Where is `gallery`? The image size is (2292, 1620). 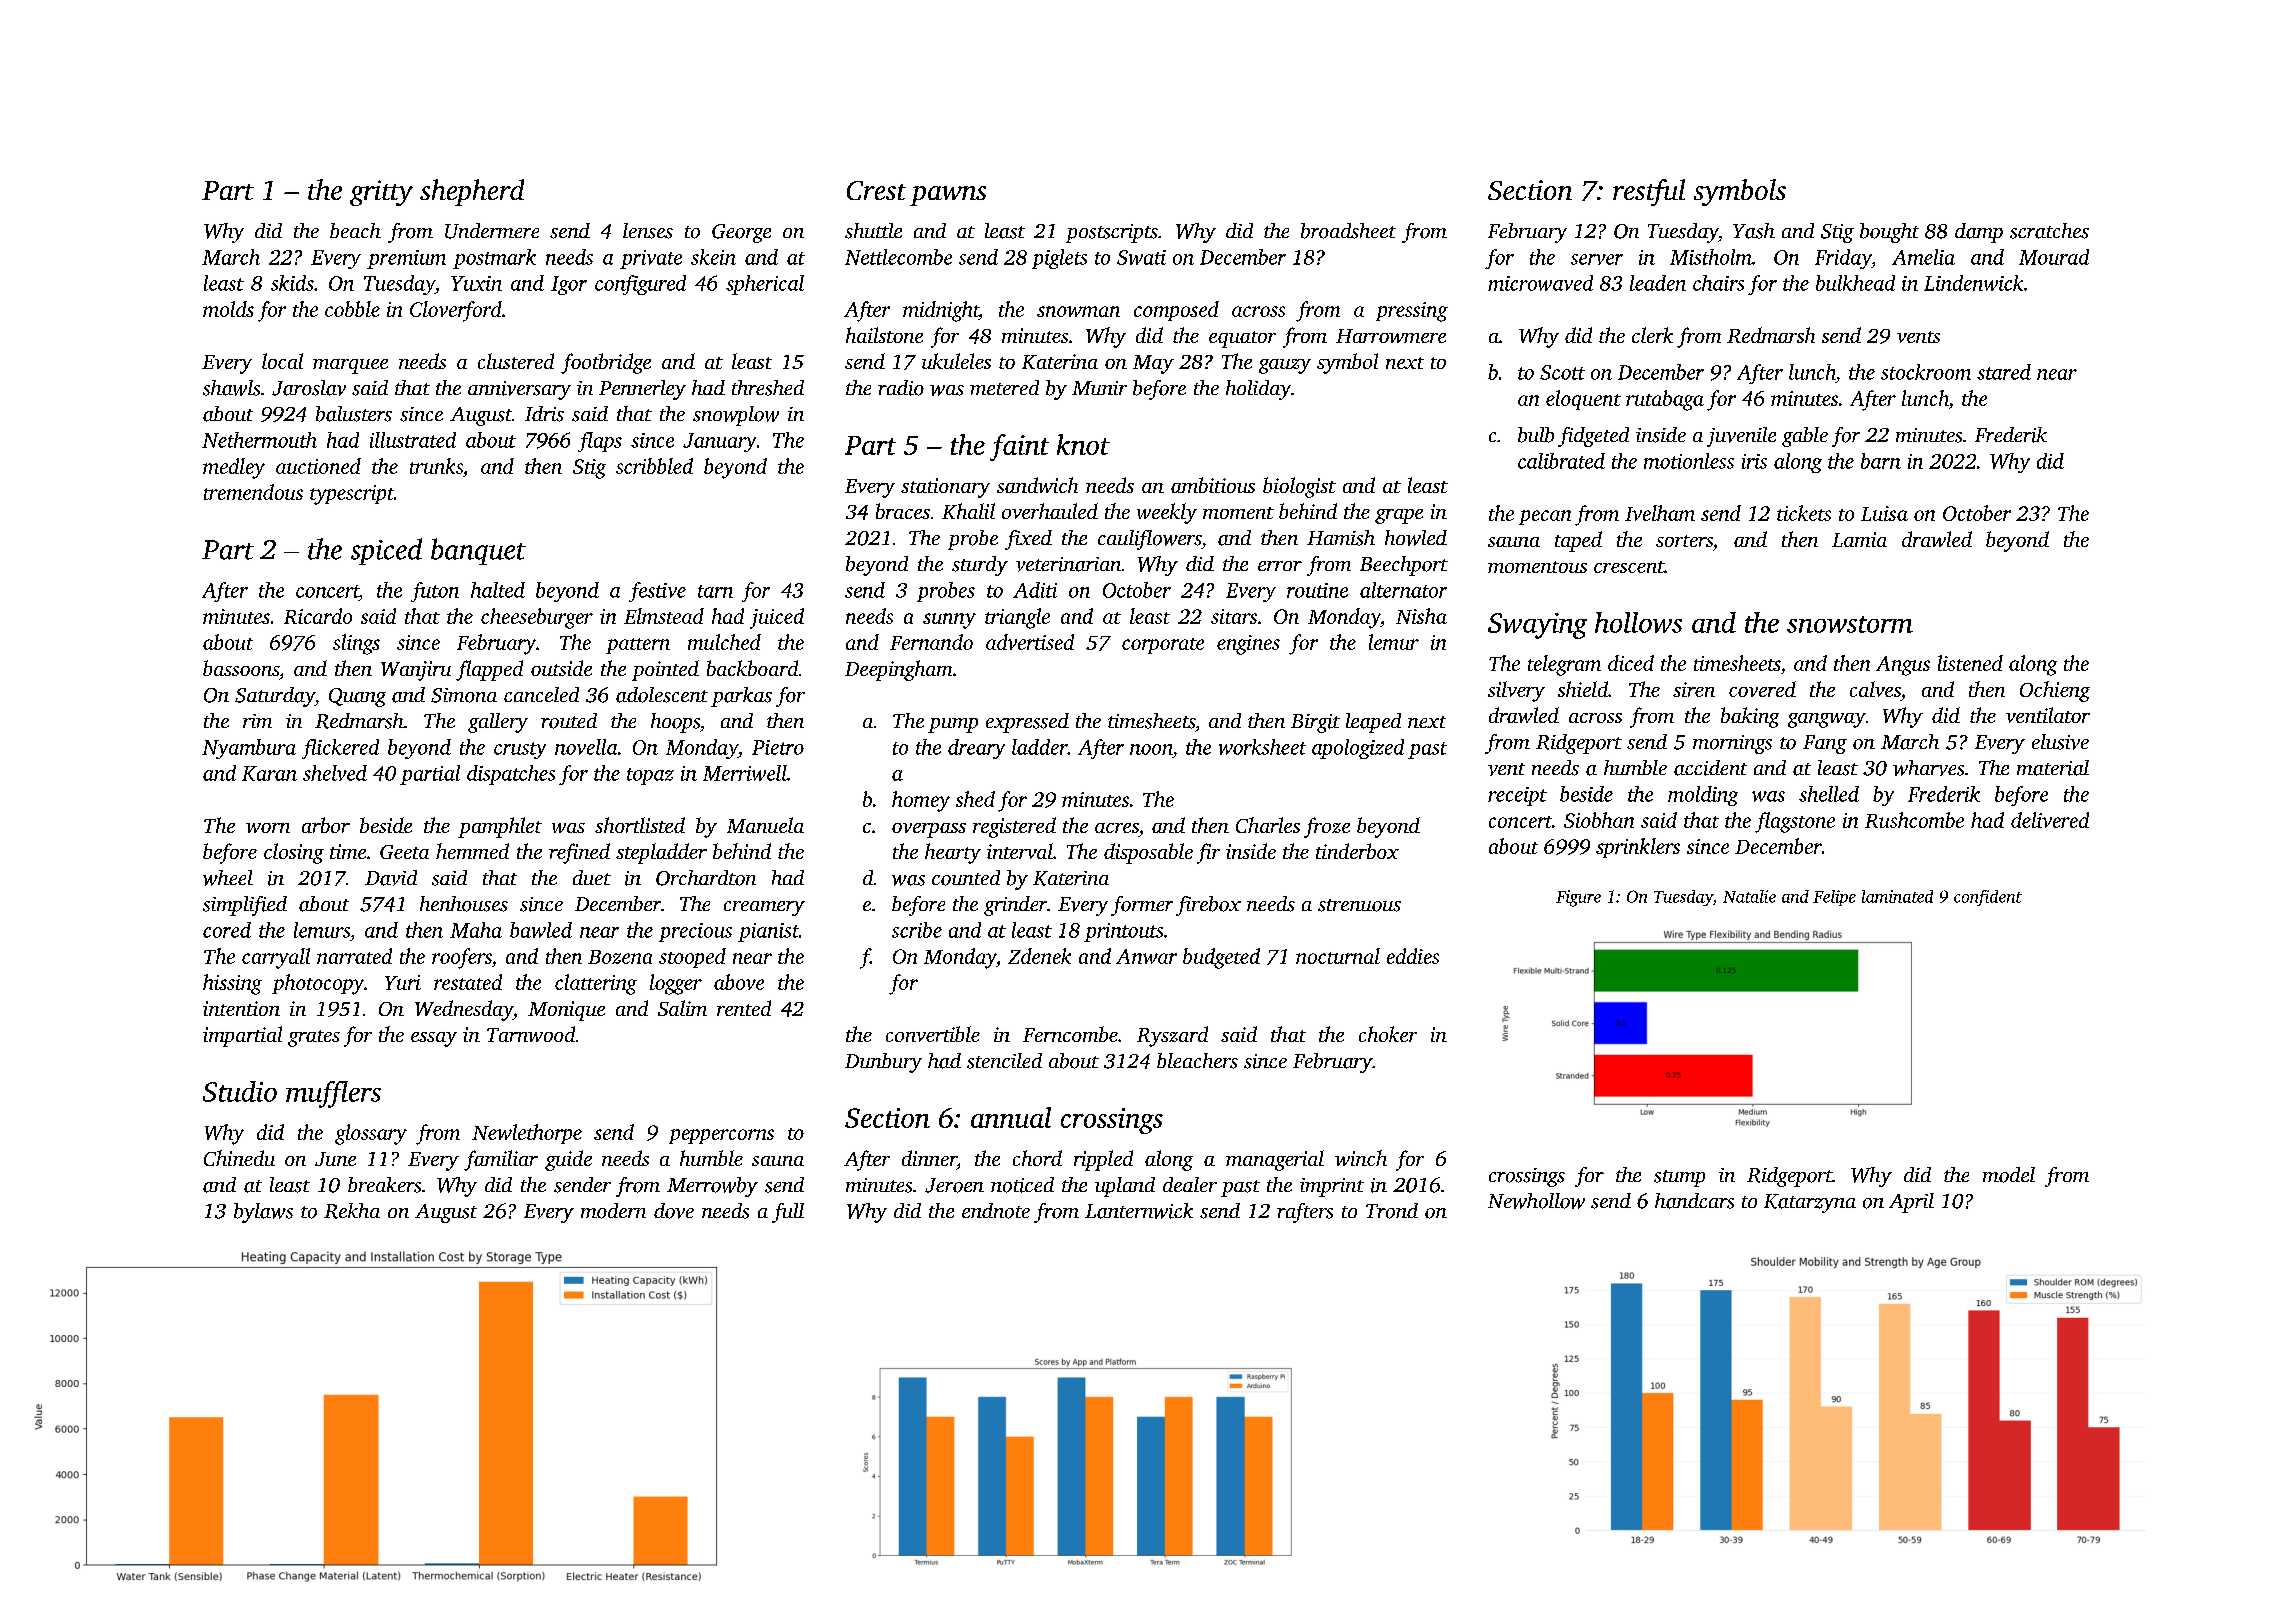 gallery is located at coordinates (498, 723).
